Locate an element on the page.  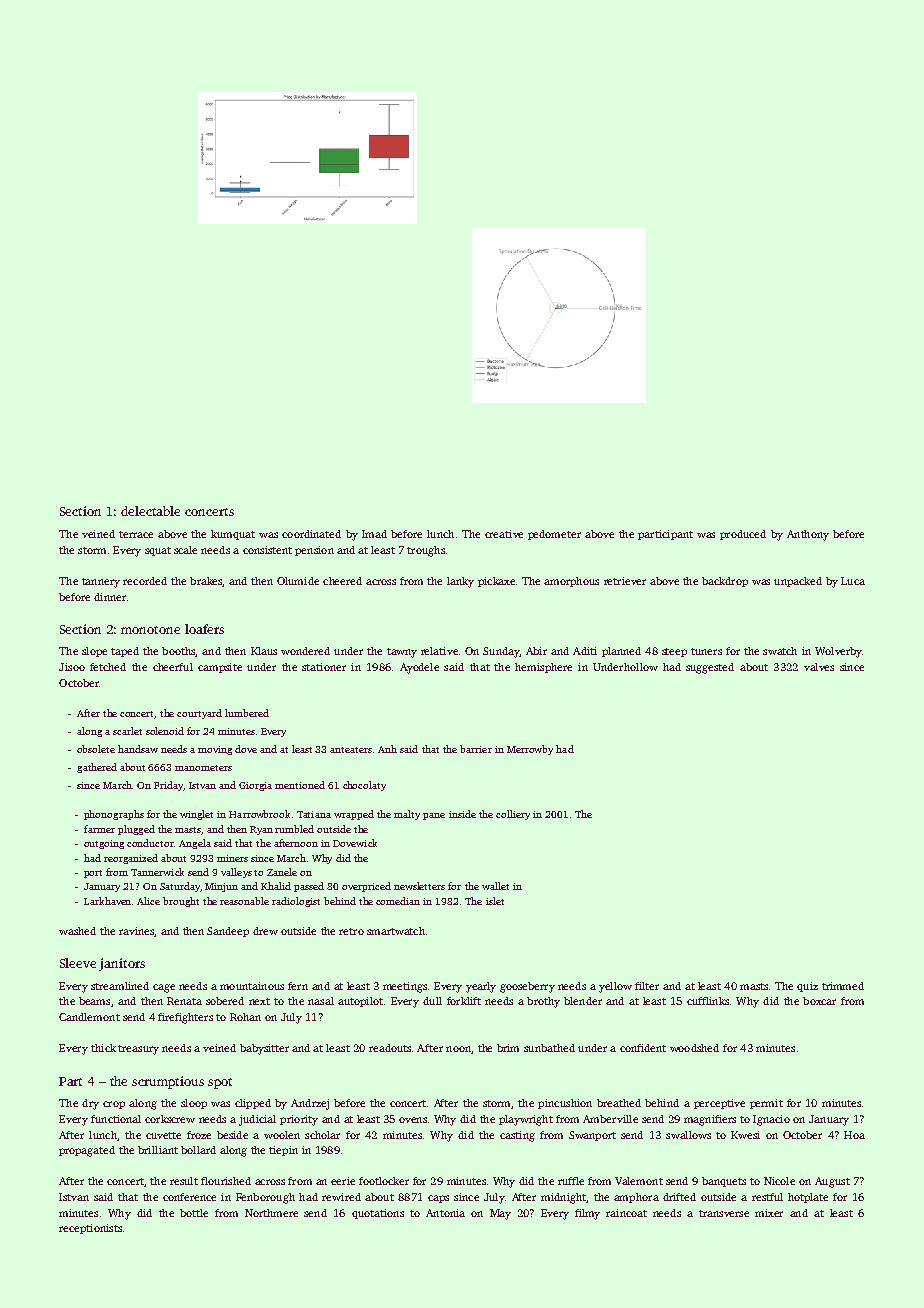
firefighters is located at coordinates (185, 1018).
